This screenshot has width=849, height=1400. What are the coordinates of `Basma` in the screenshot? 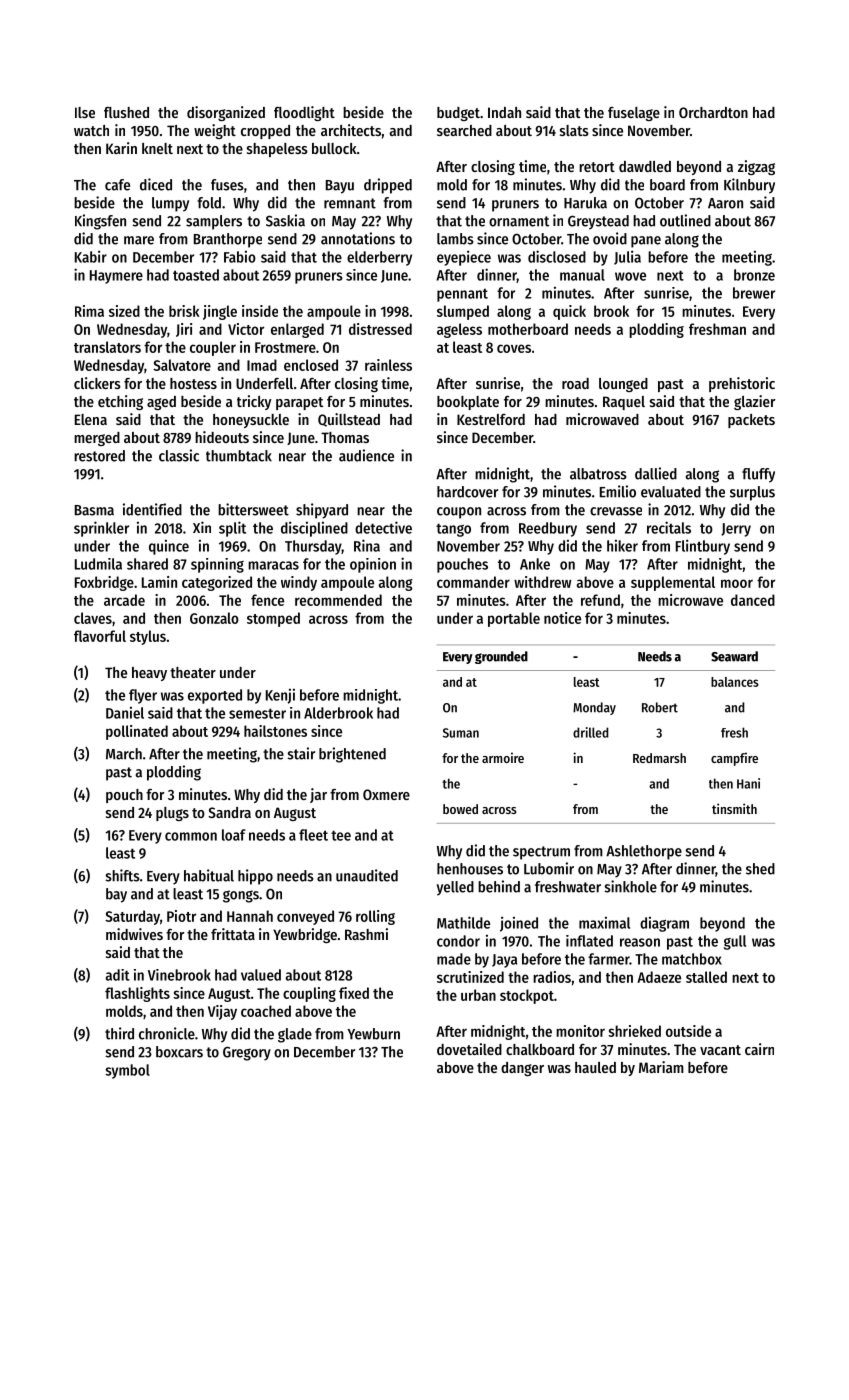 It's located at (94, 510).
